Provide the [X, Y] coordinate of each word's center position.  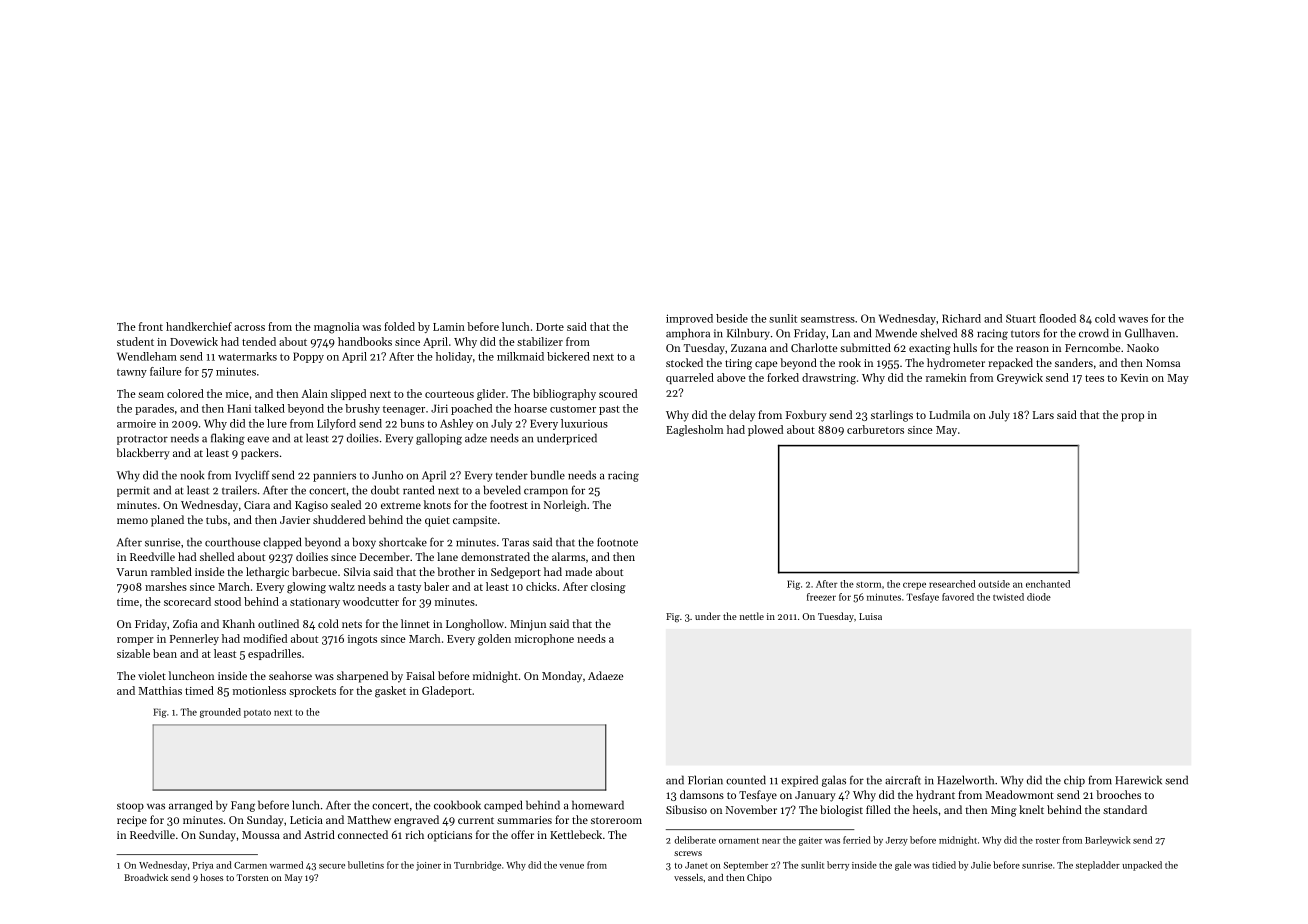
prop [1132, 417]
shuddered [339, 519]
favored [958, 597]
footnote [617, 542]
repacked [1010, 364]
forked [783, 377]
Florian [705, 780]
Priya [203, 866]
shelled [217, 556]
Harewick [1138, 780]
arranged [190, 806]
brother [456, 571]
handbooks [365, 341]
